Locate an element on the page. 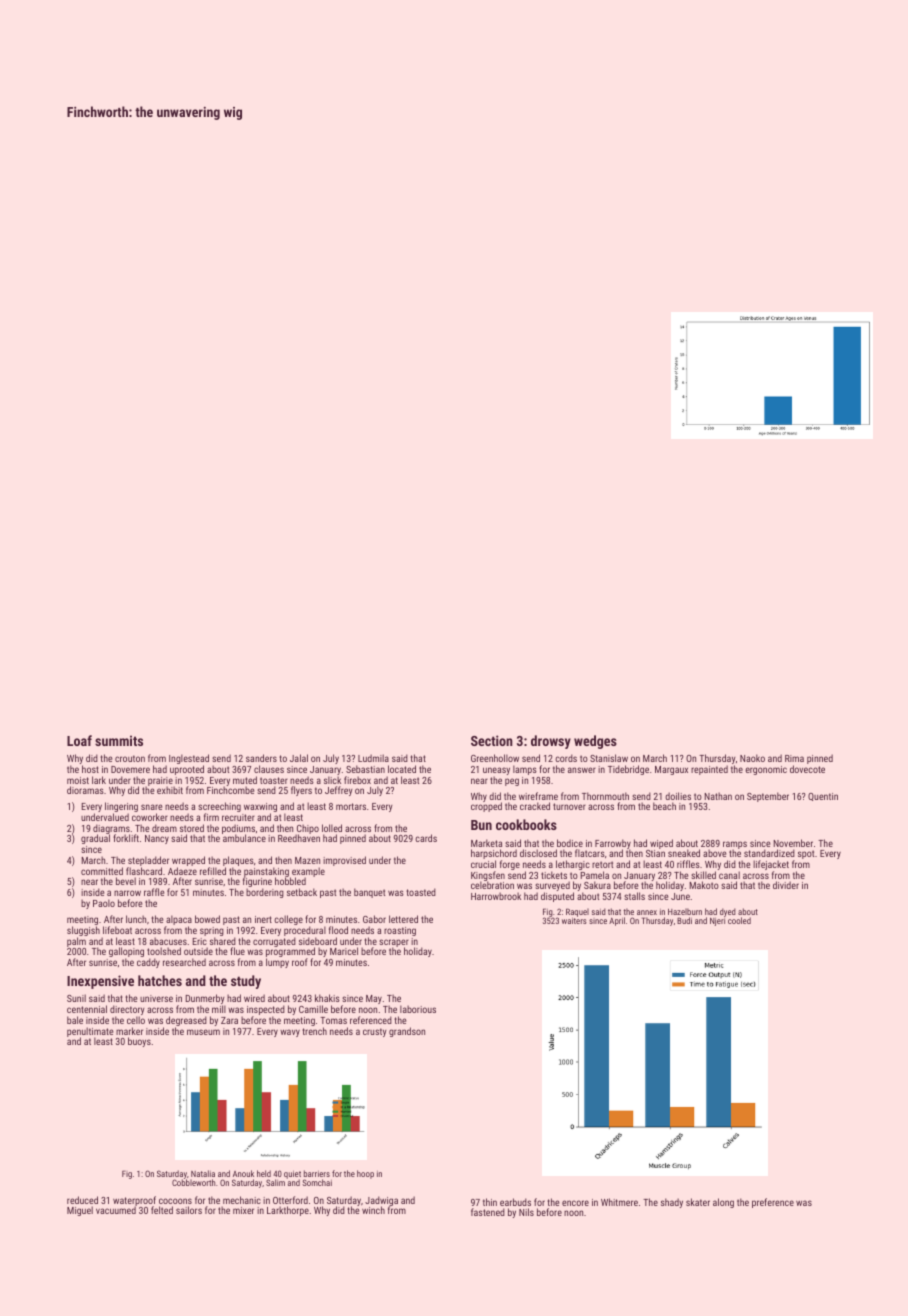 The image size is (908, 1316). Natalia is located at coordinates (203, 1173).
